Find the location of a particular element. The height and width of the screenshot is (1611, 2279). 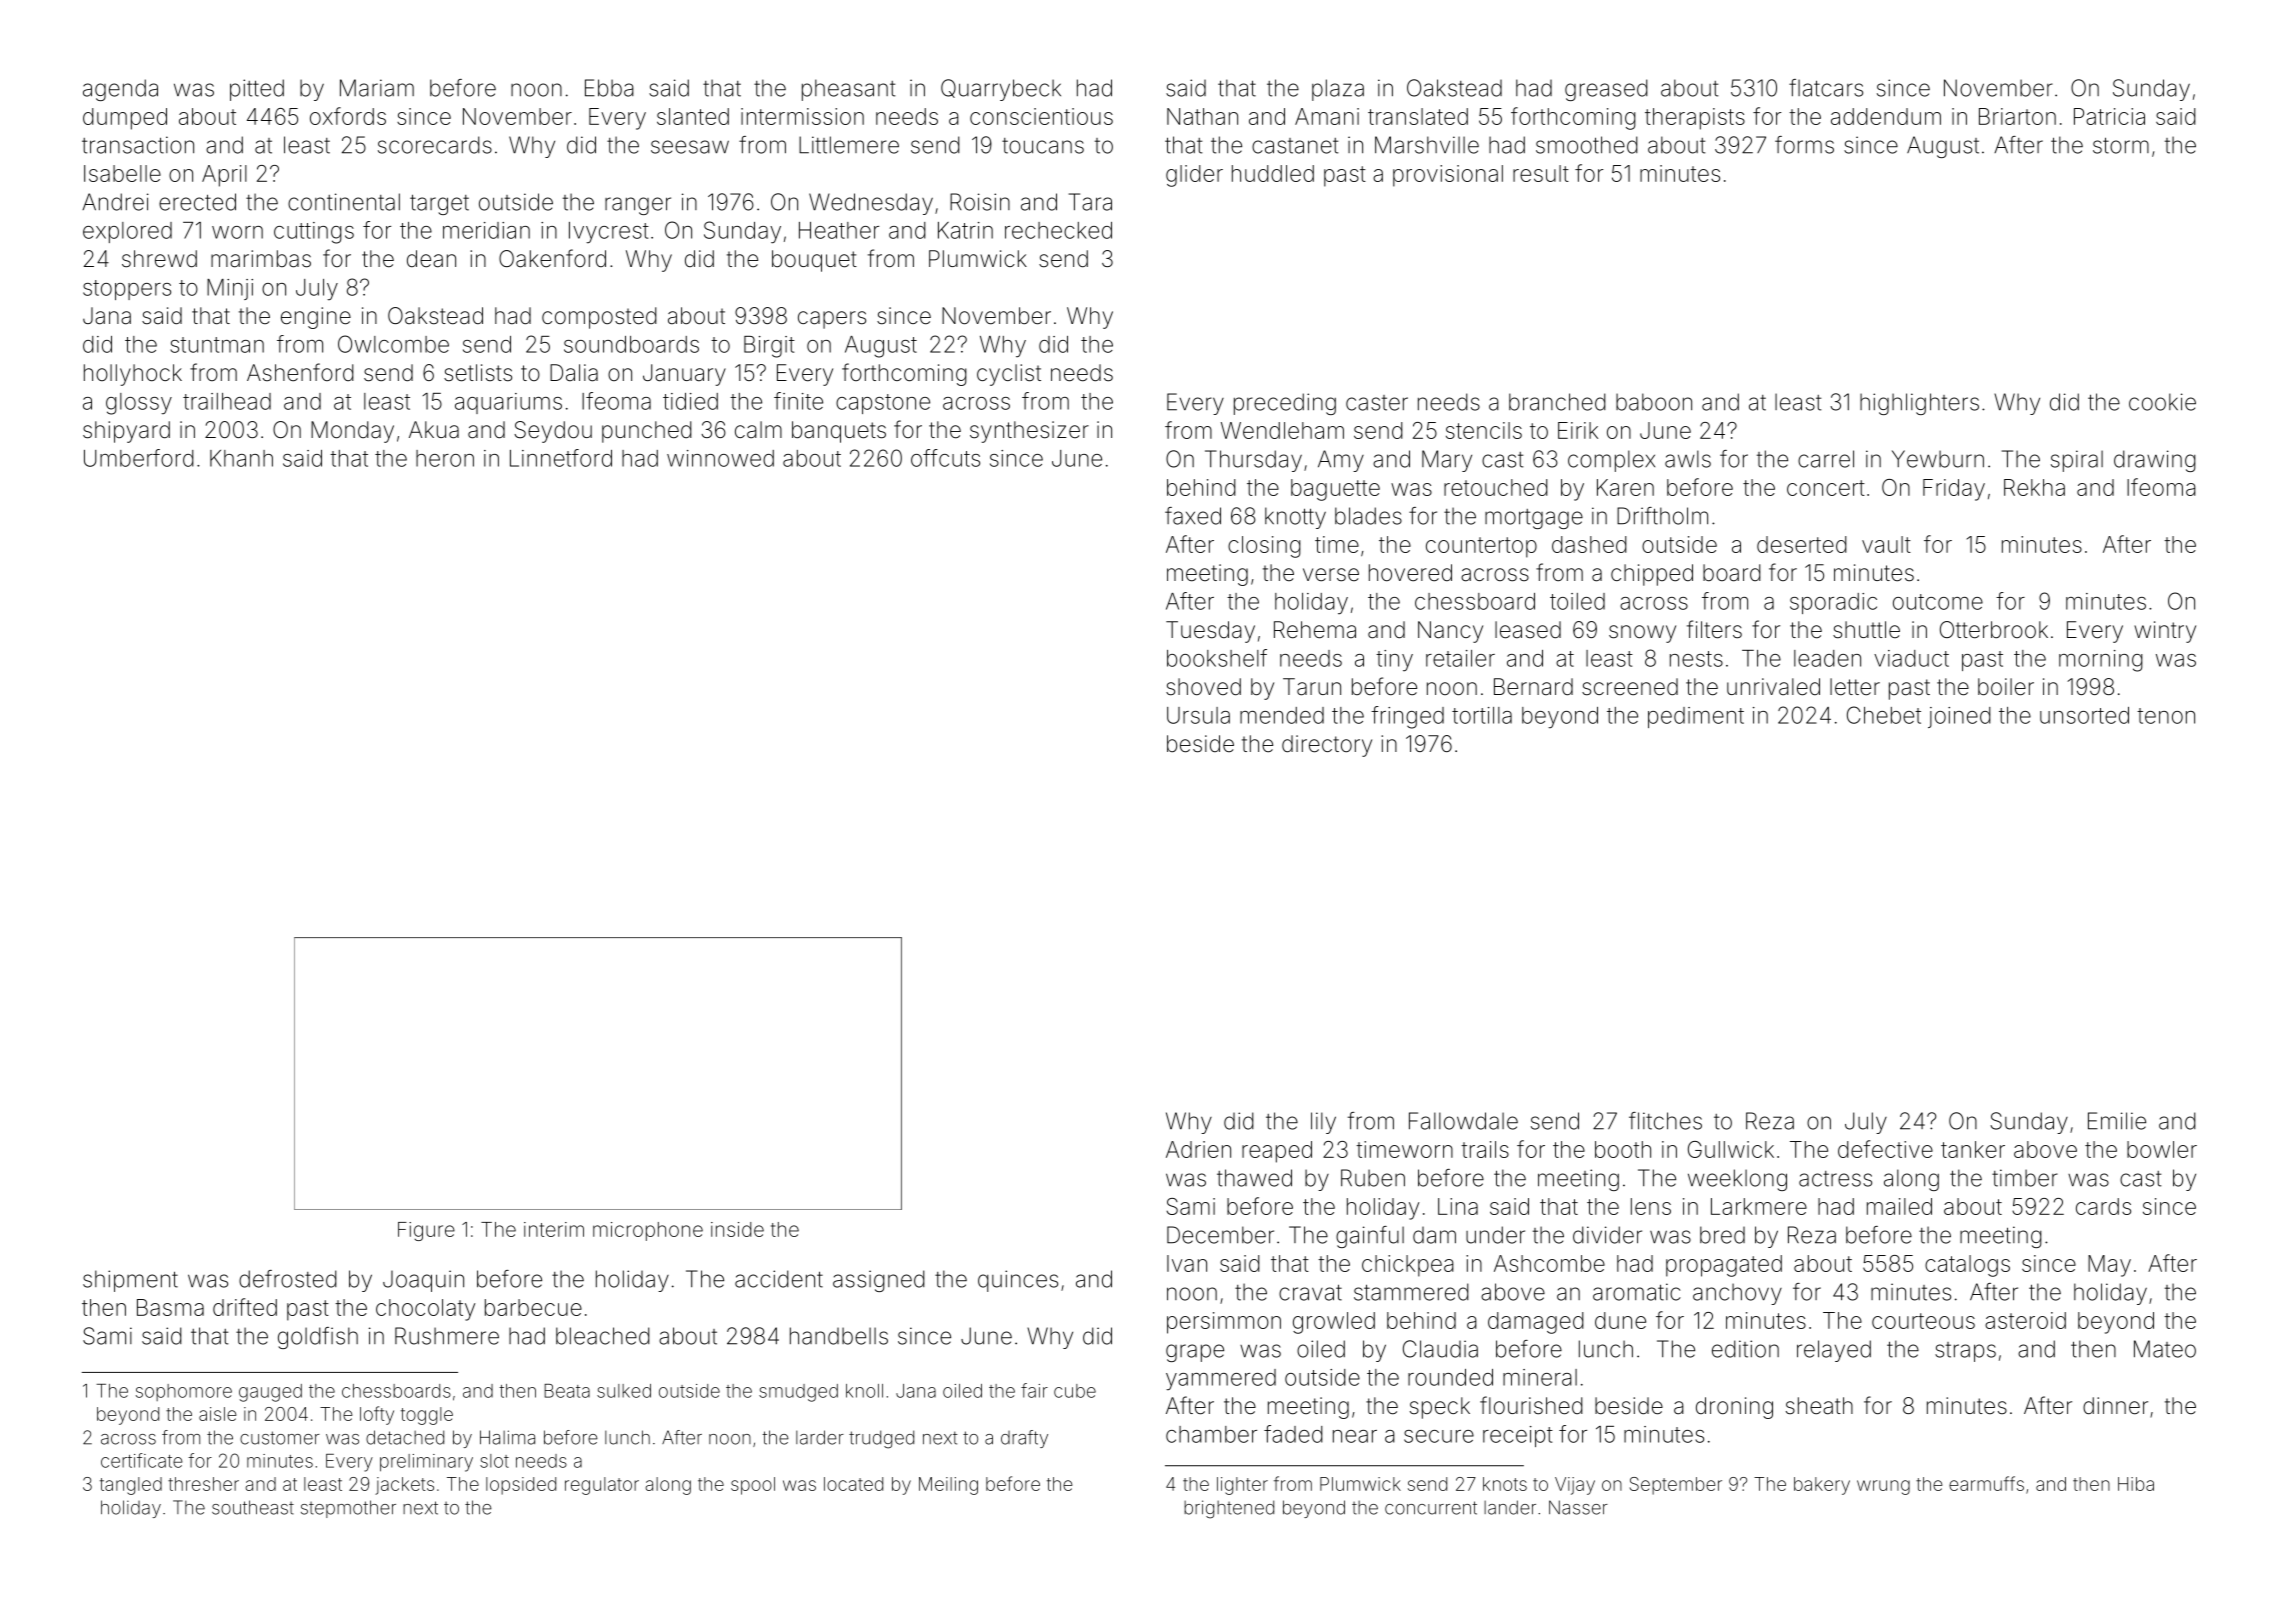

Adrien is located at coordinates (1198, 1149).
